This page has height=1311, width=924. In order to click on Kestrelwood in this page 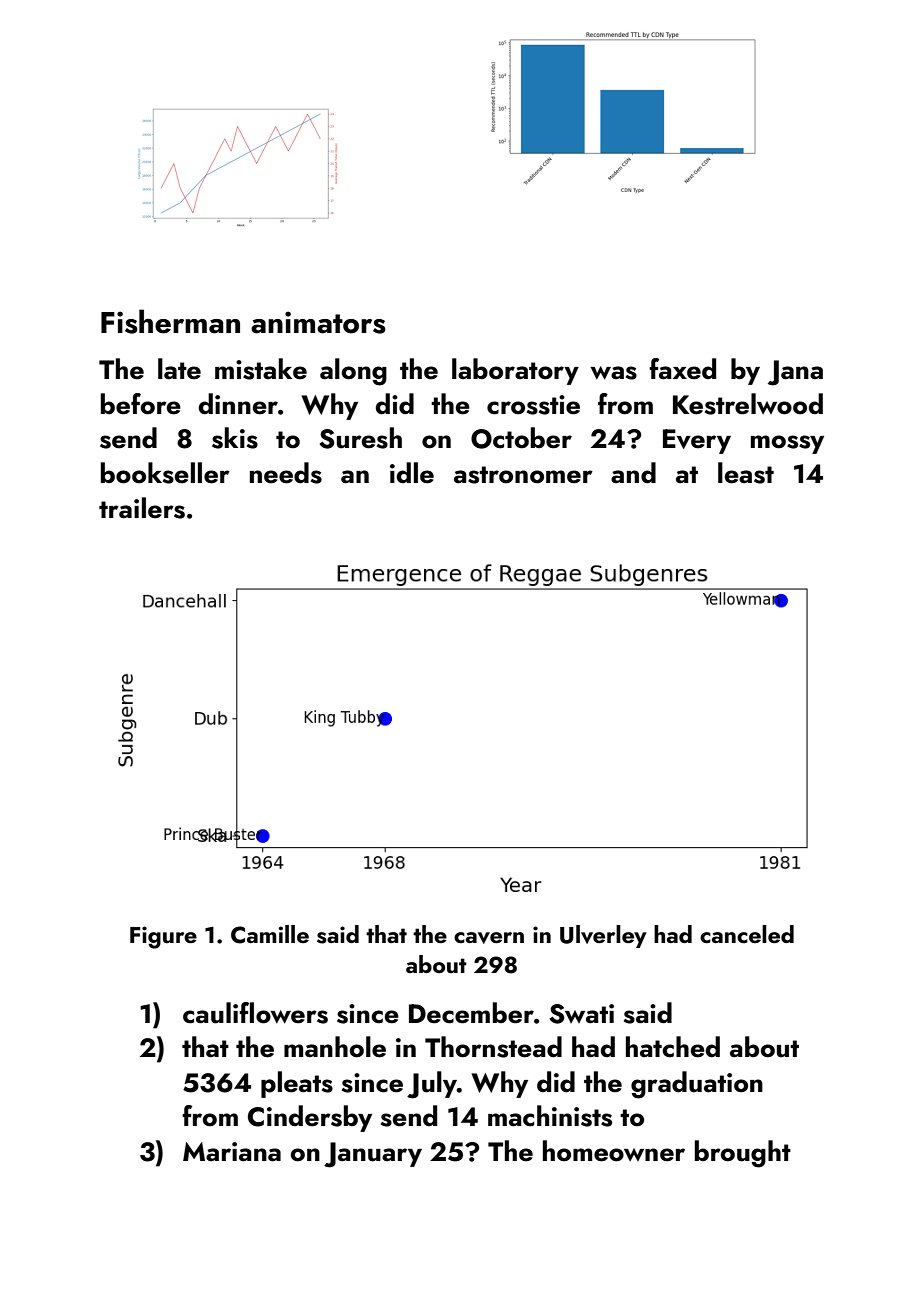, I will do `click(748, 404)`.
